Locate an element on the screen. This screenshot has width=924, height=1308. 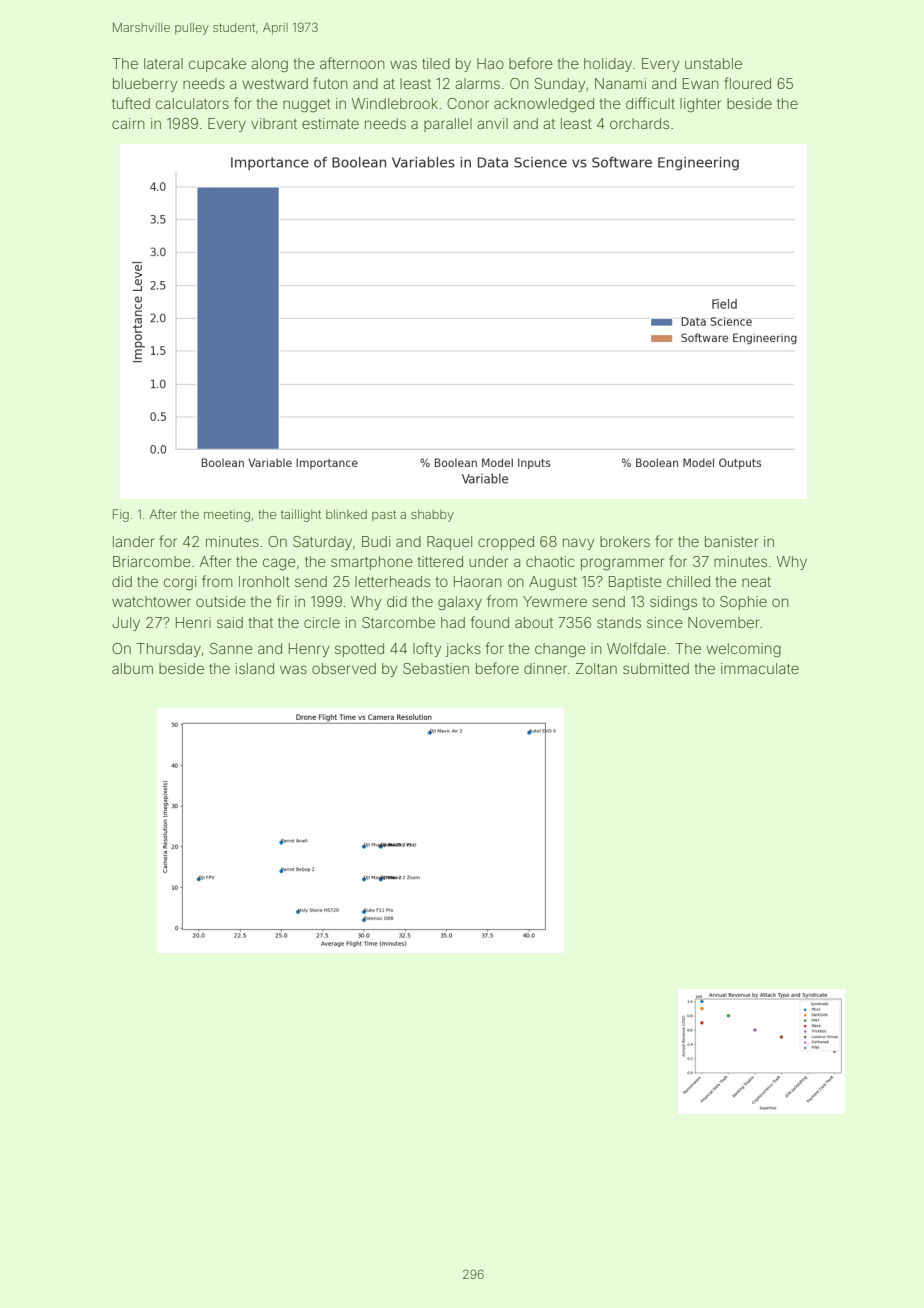
lighter is located at coordinates (700, 105).
